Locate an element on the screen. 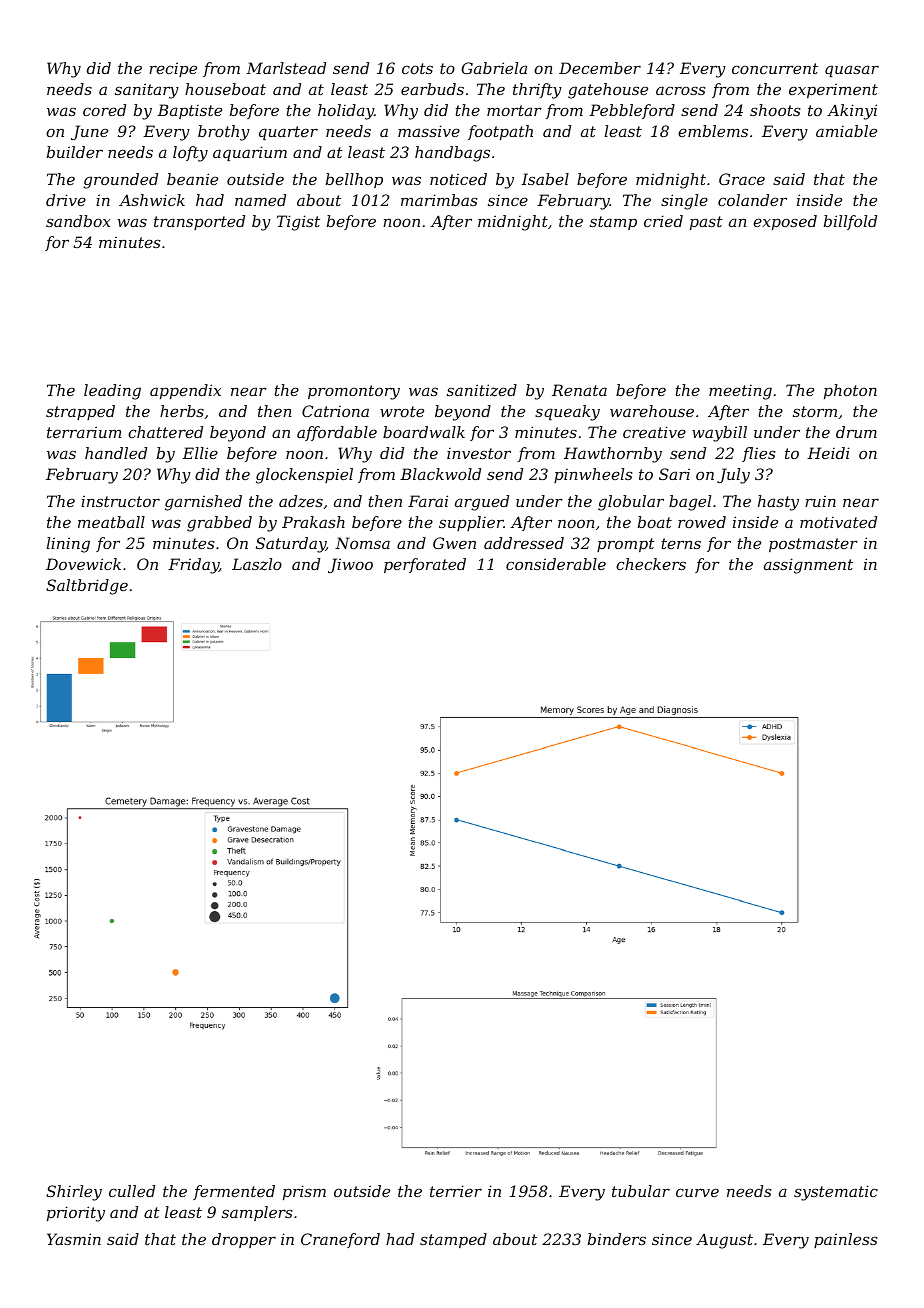 This screenshot has width=924, height=1308. marimbas is located at coordinates (439, 200).
